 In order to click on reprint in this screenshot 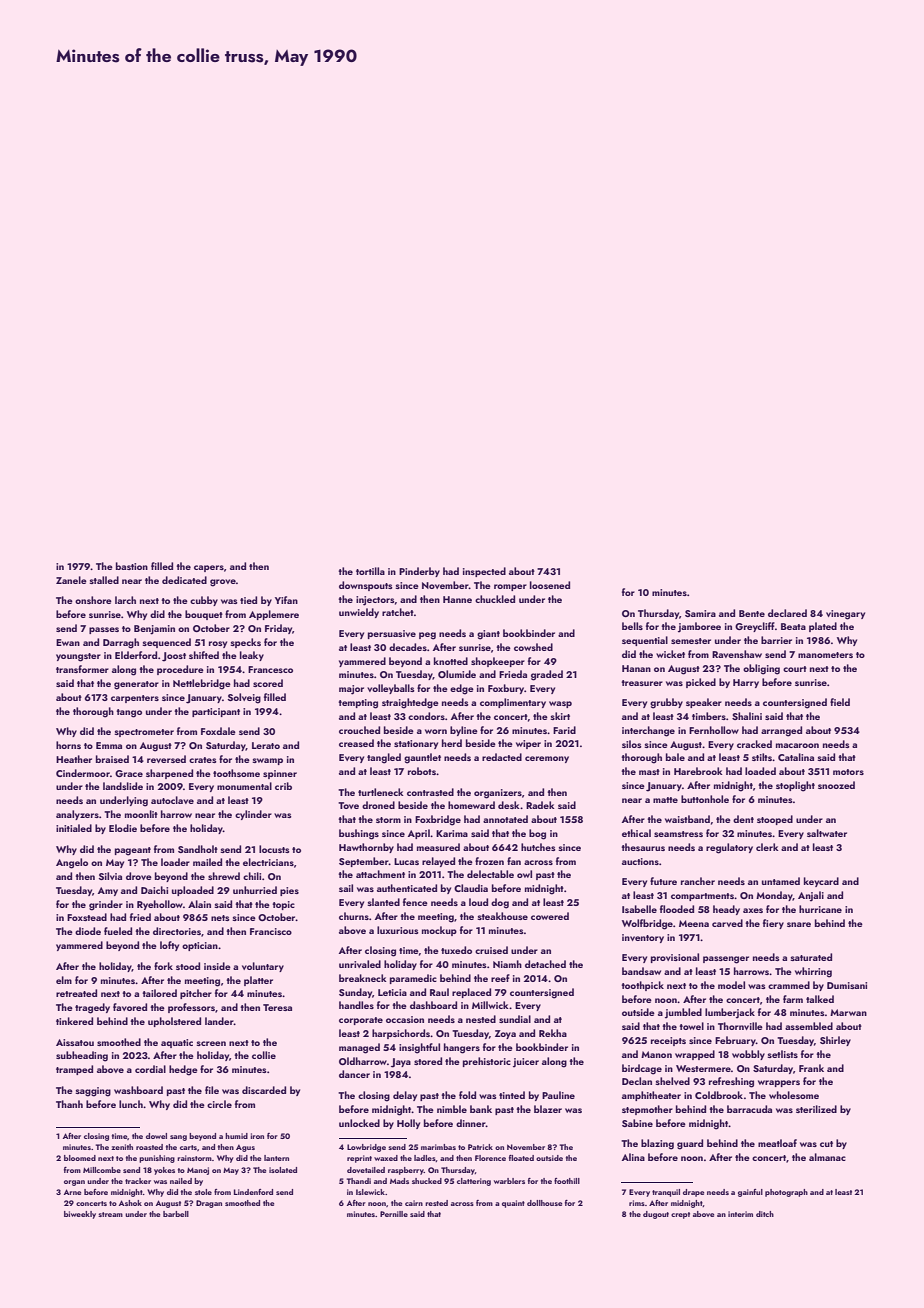, I will do `click(359, 1159)`.
